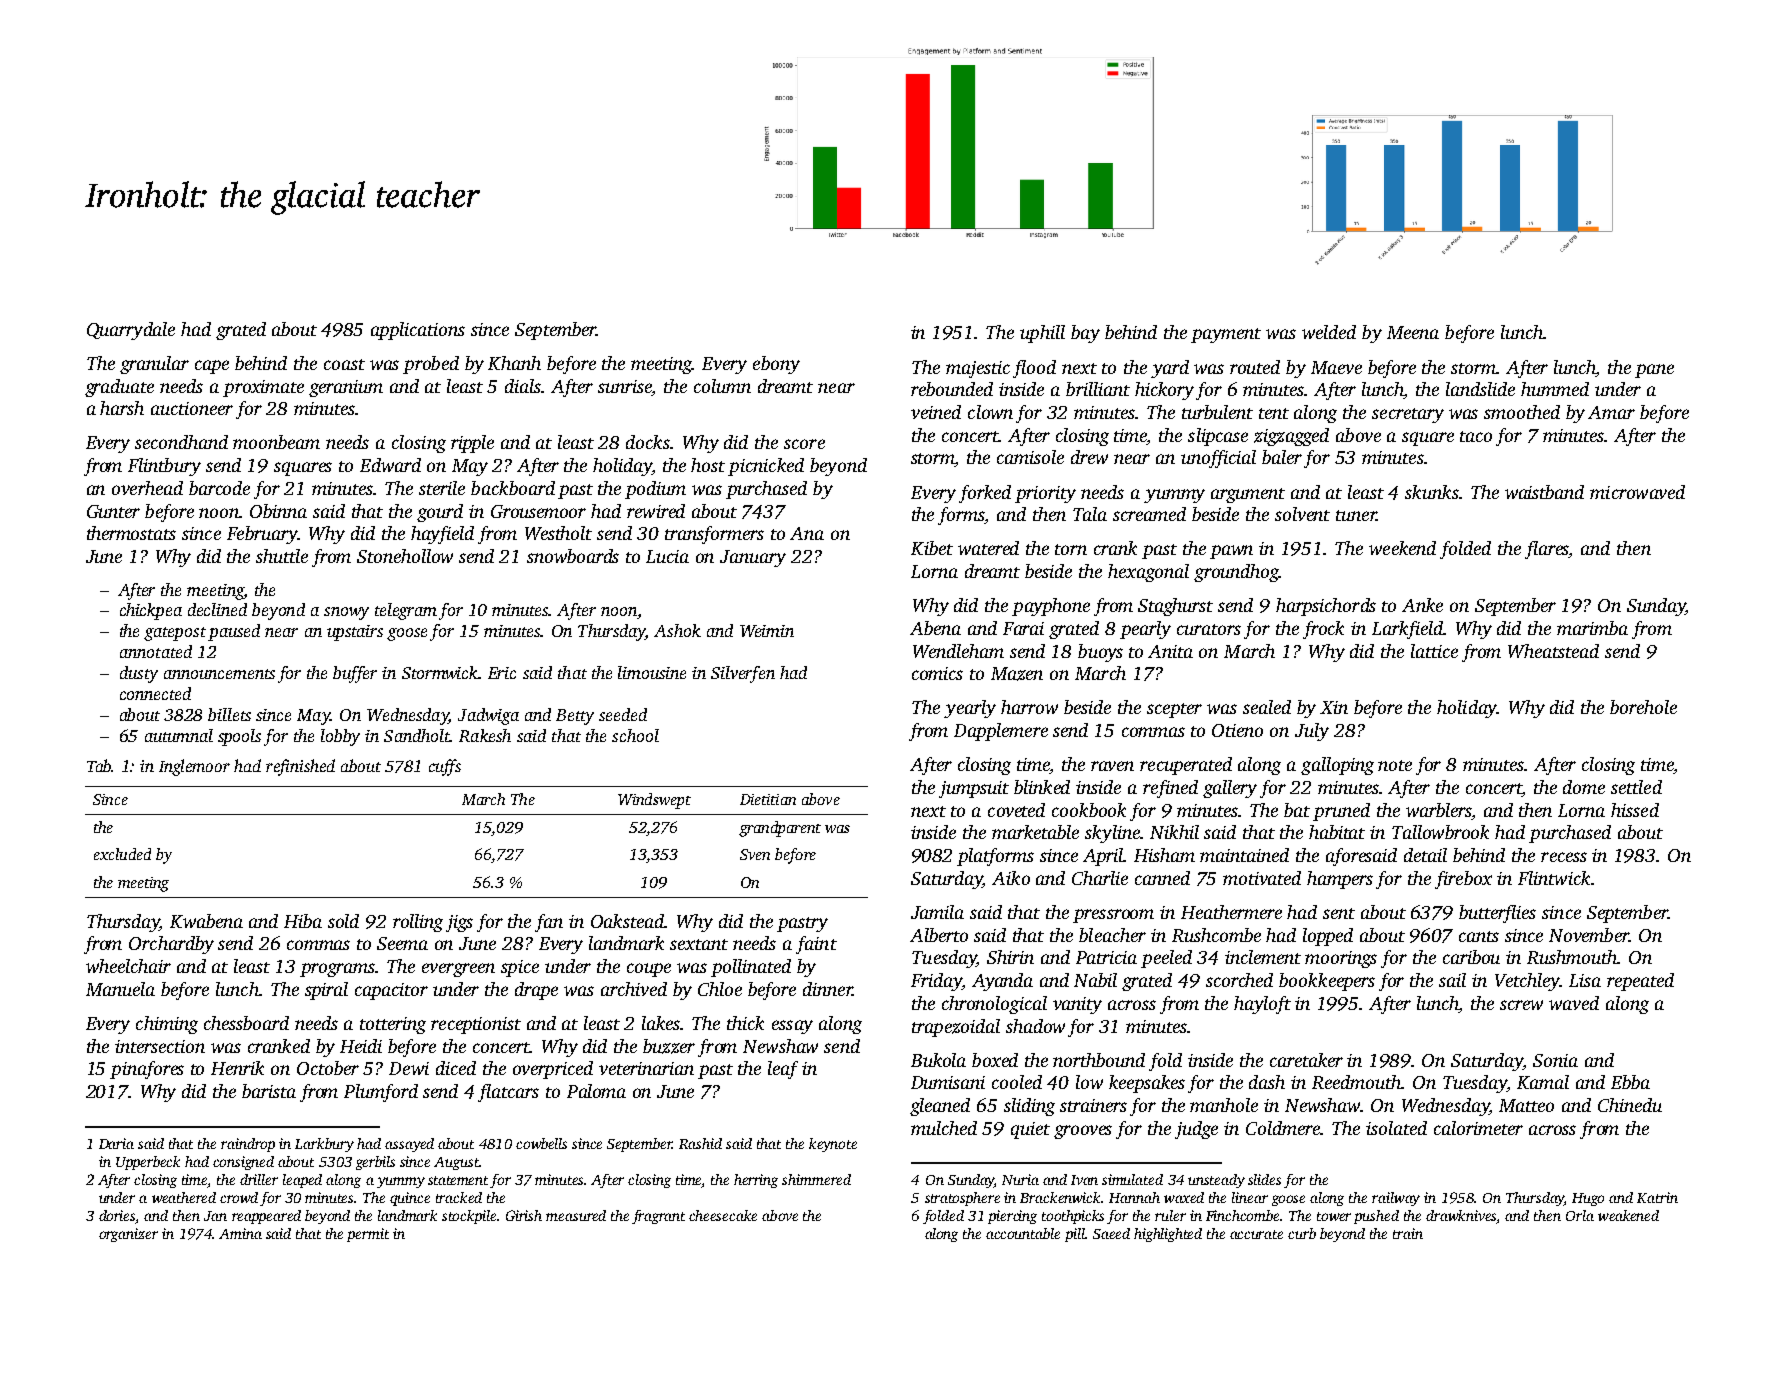 The height and width of the screenshot is (1375, 1779). What do you see at coordinates (1113, 916) in the screenshot?
I see `pressroom` at bounding box center [1113, 916].
